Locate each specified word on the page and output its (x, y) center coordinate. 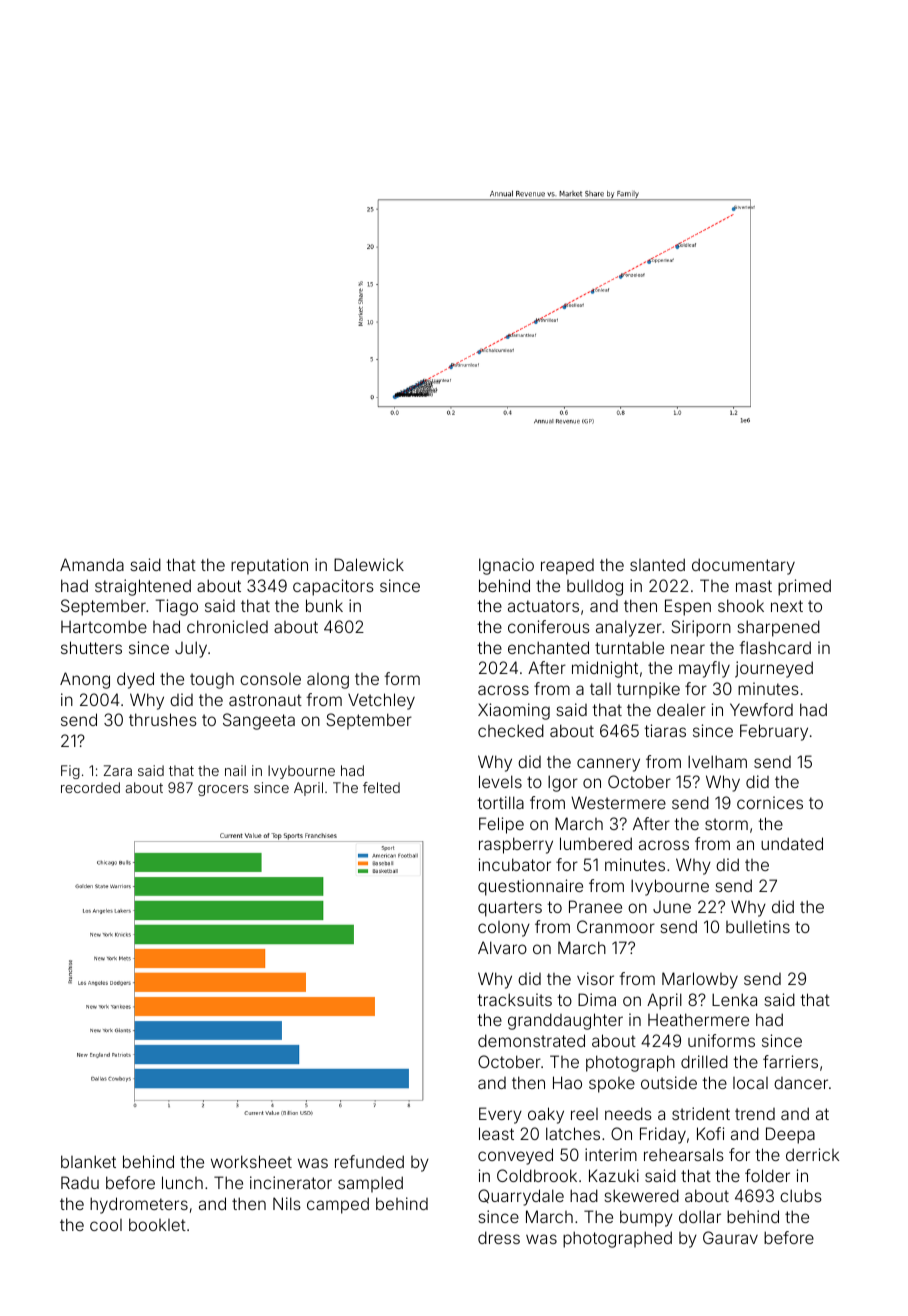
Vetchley (381, 701)
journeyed (774, 669)
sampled (370, 1184)
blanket (88, 1161)
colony (504, 929)
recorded (90, 787)
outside (669, 1082)
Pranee (595, 906)
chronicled (227, 626)
